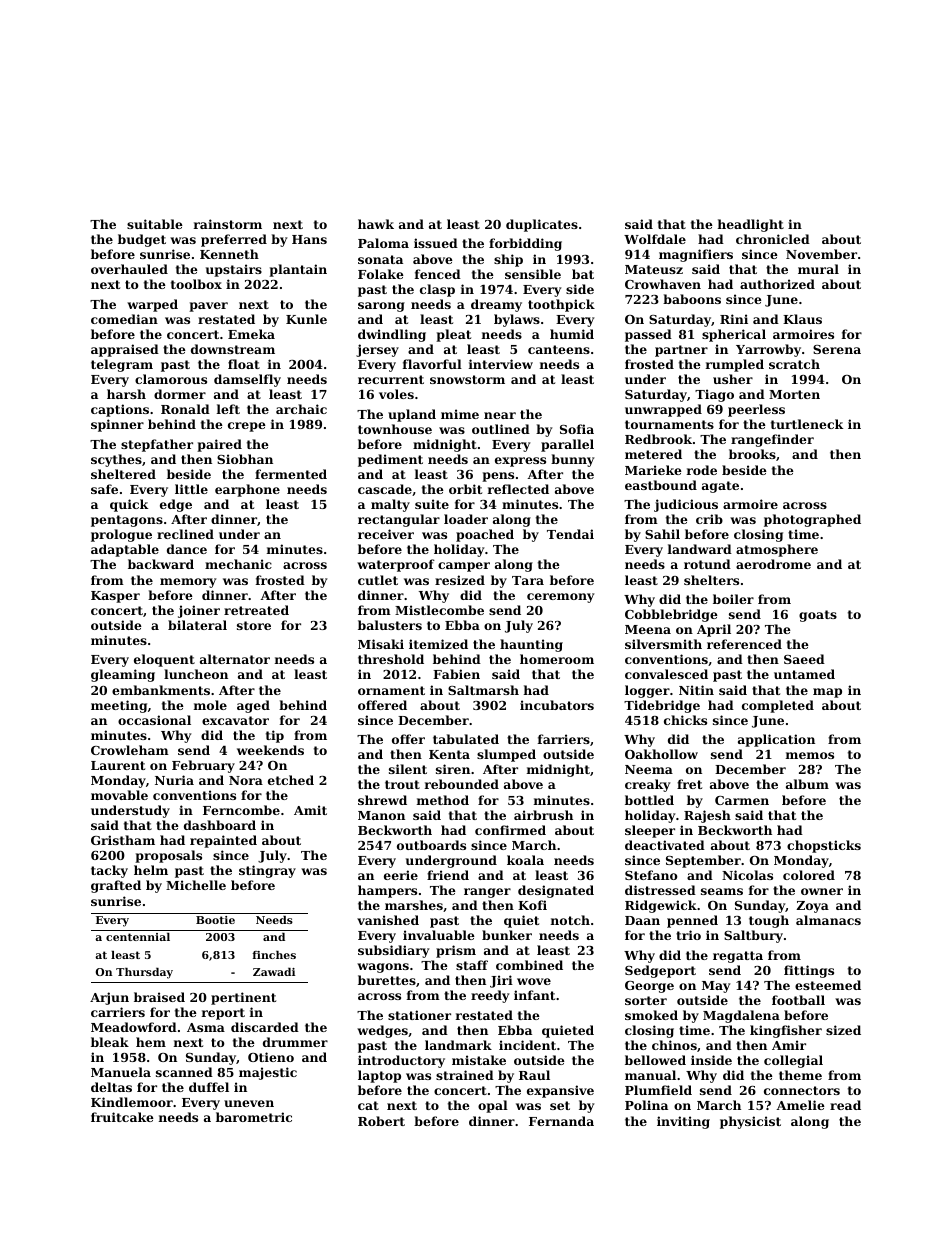 The height and width of the screenshot is (1233, 952). Describe the element at coordinates (381, 1121) in the screenshot. I see `Robert` at that location.
